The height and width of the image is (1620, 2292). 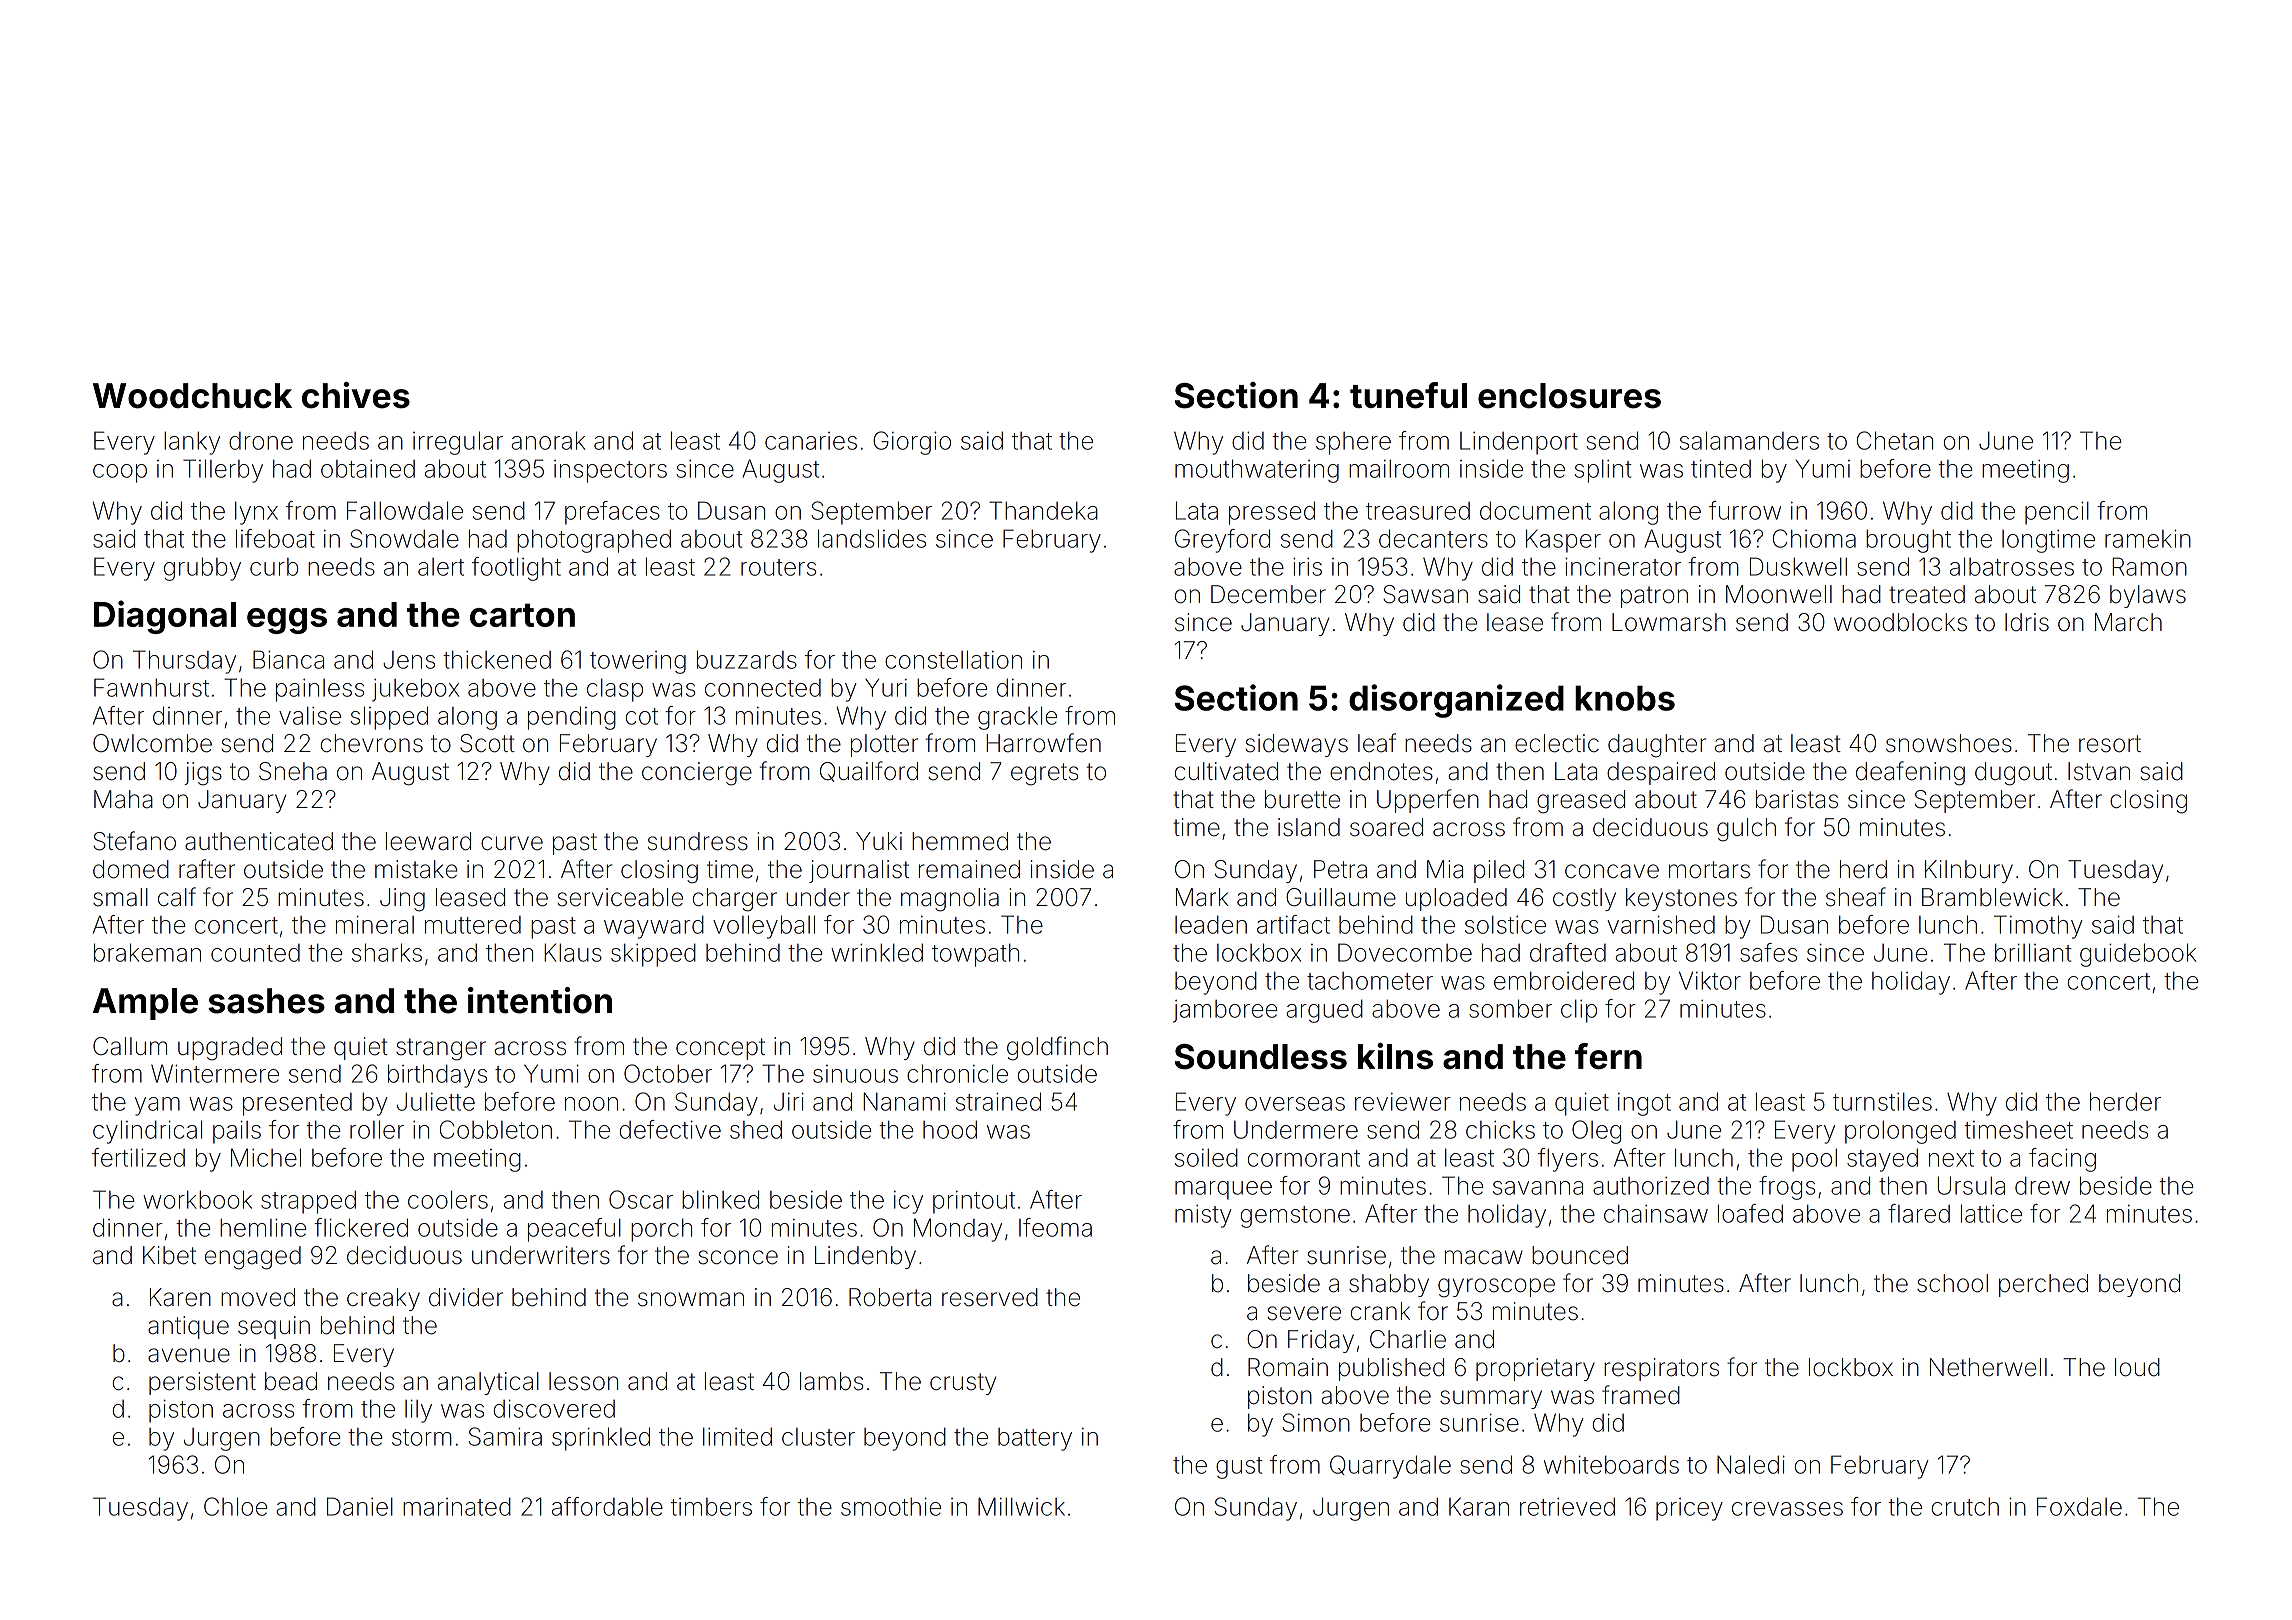 I want to click on Millwick, so click(x=1021, y=1506).
